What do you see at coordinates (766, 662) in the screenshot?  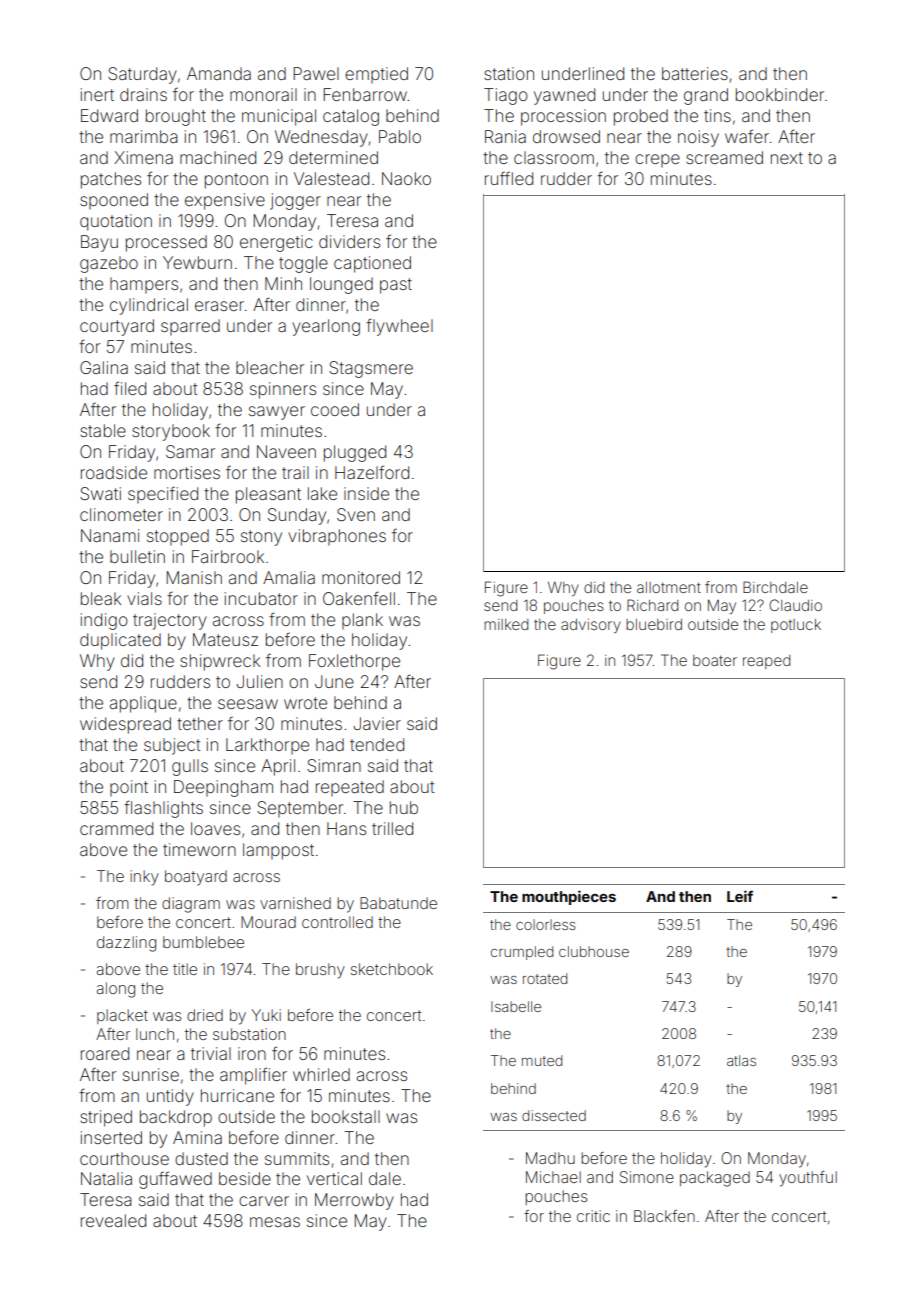 I see `reaped` at bounding box center [766, 662].
